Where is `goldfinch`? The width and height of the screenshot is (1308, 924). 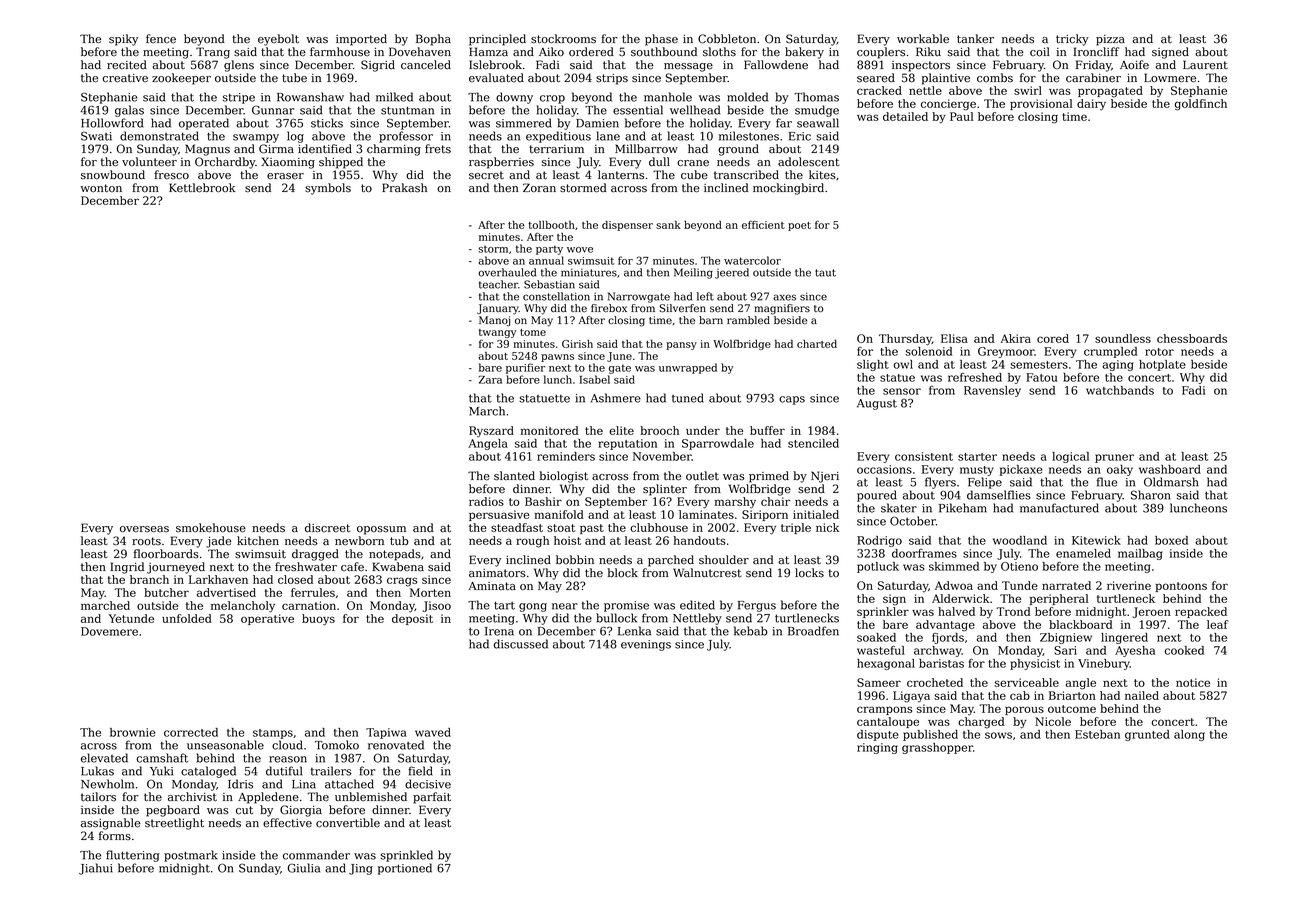
goldfinch is located at coordinates (1201, 105).
